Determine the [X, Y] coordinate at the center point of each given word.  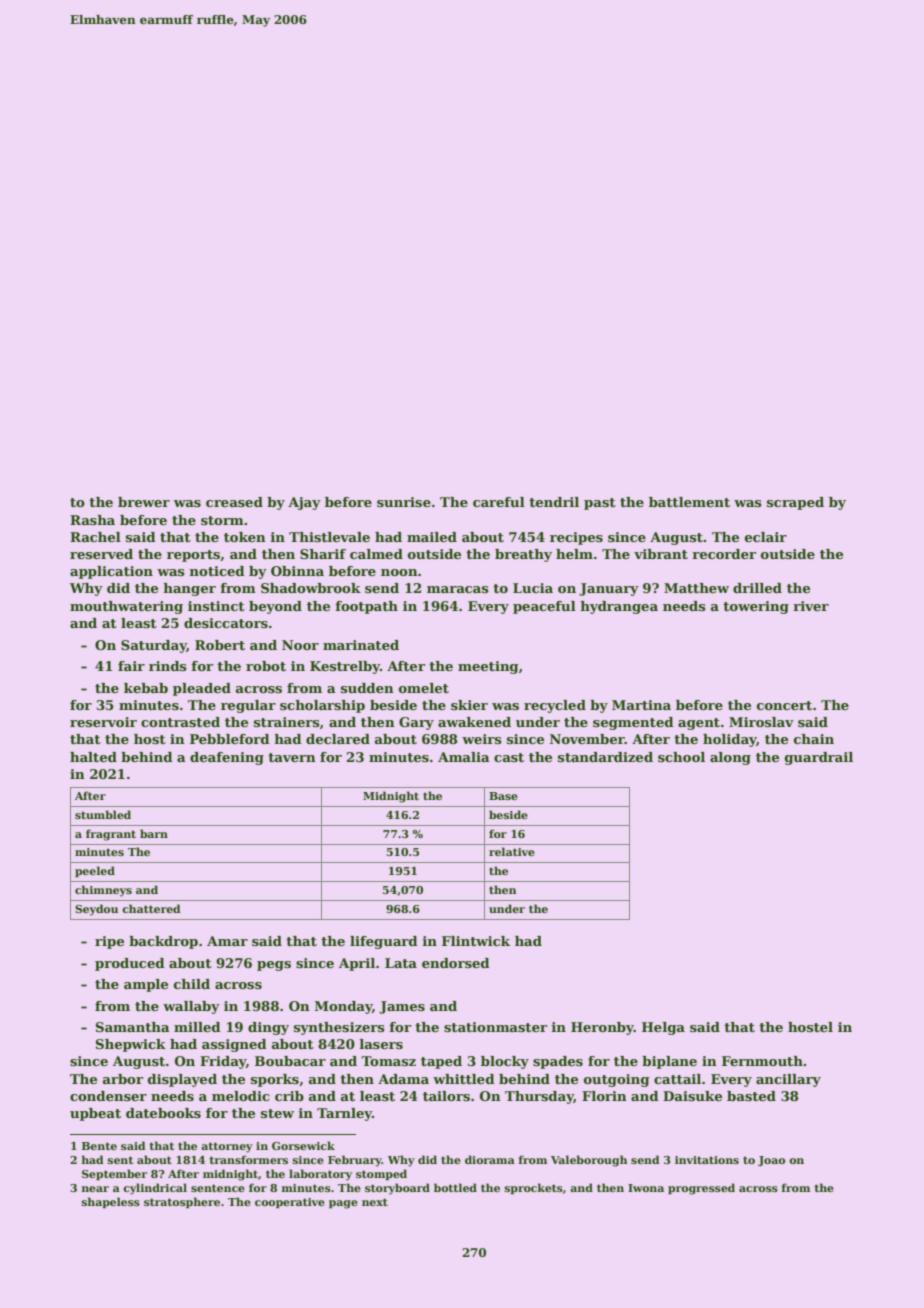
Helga [663, 1028]
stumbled [103, 814]
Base [503, 796]
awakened [474, 722]
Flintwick [476, 941]
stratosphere [182, 1202]
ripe [109, 942]
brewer [144, 502]
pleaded [202, 689]
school [681, 757]
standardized [605, 757]
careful [499, 502]
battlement [689, 502]
